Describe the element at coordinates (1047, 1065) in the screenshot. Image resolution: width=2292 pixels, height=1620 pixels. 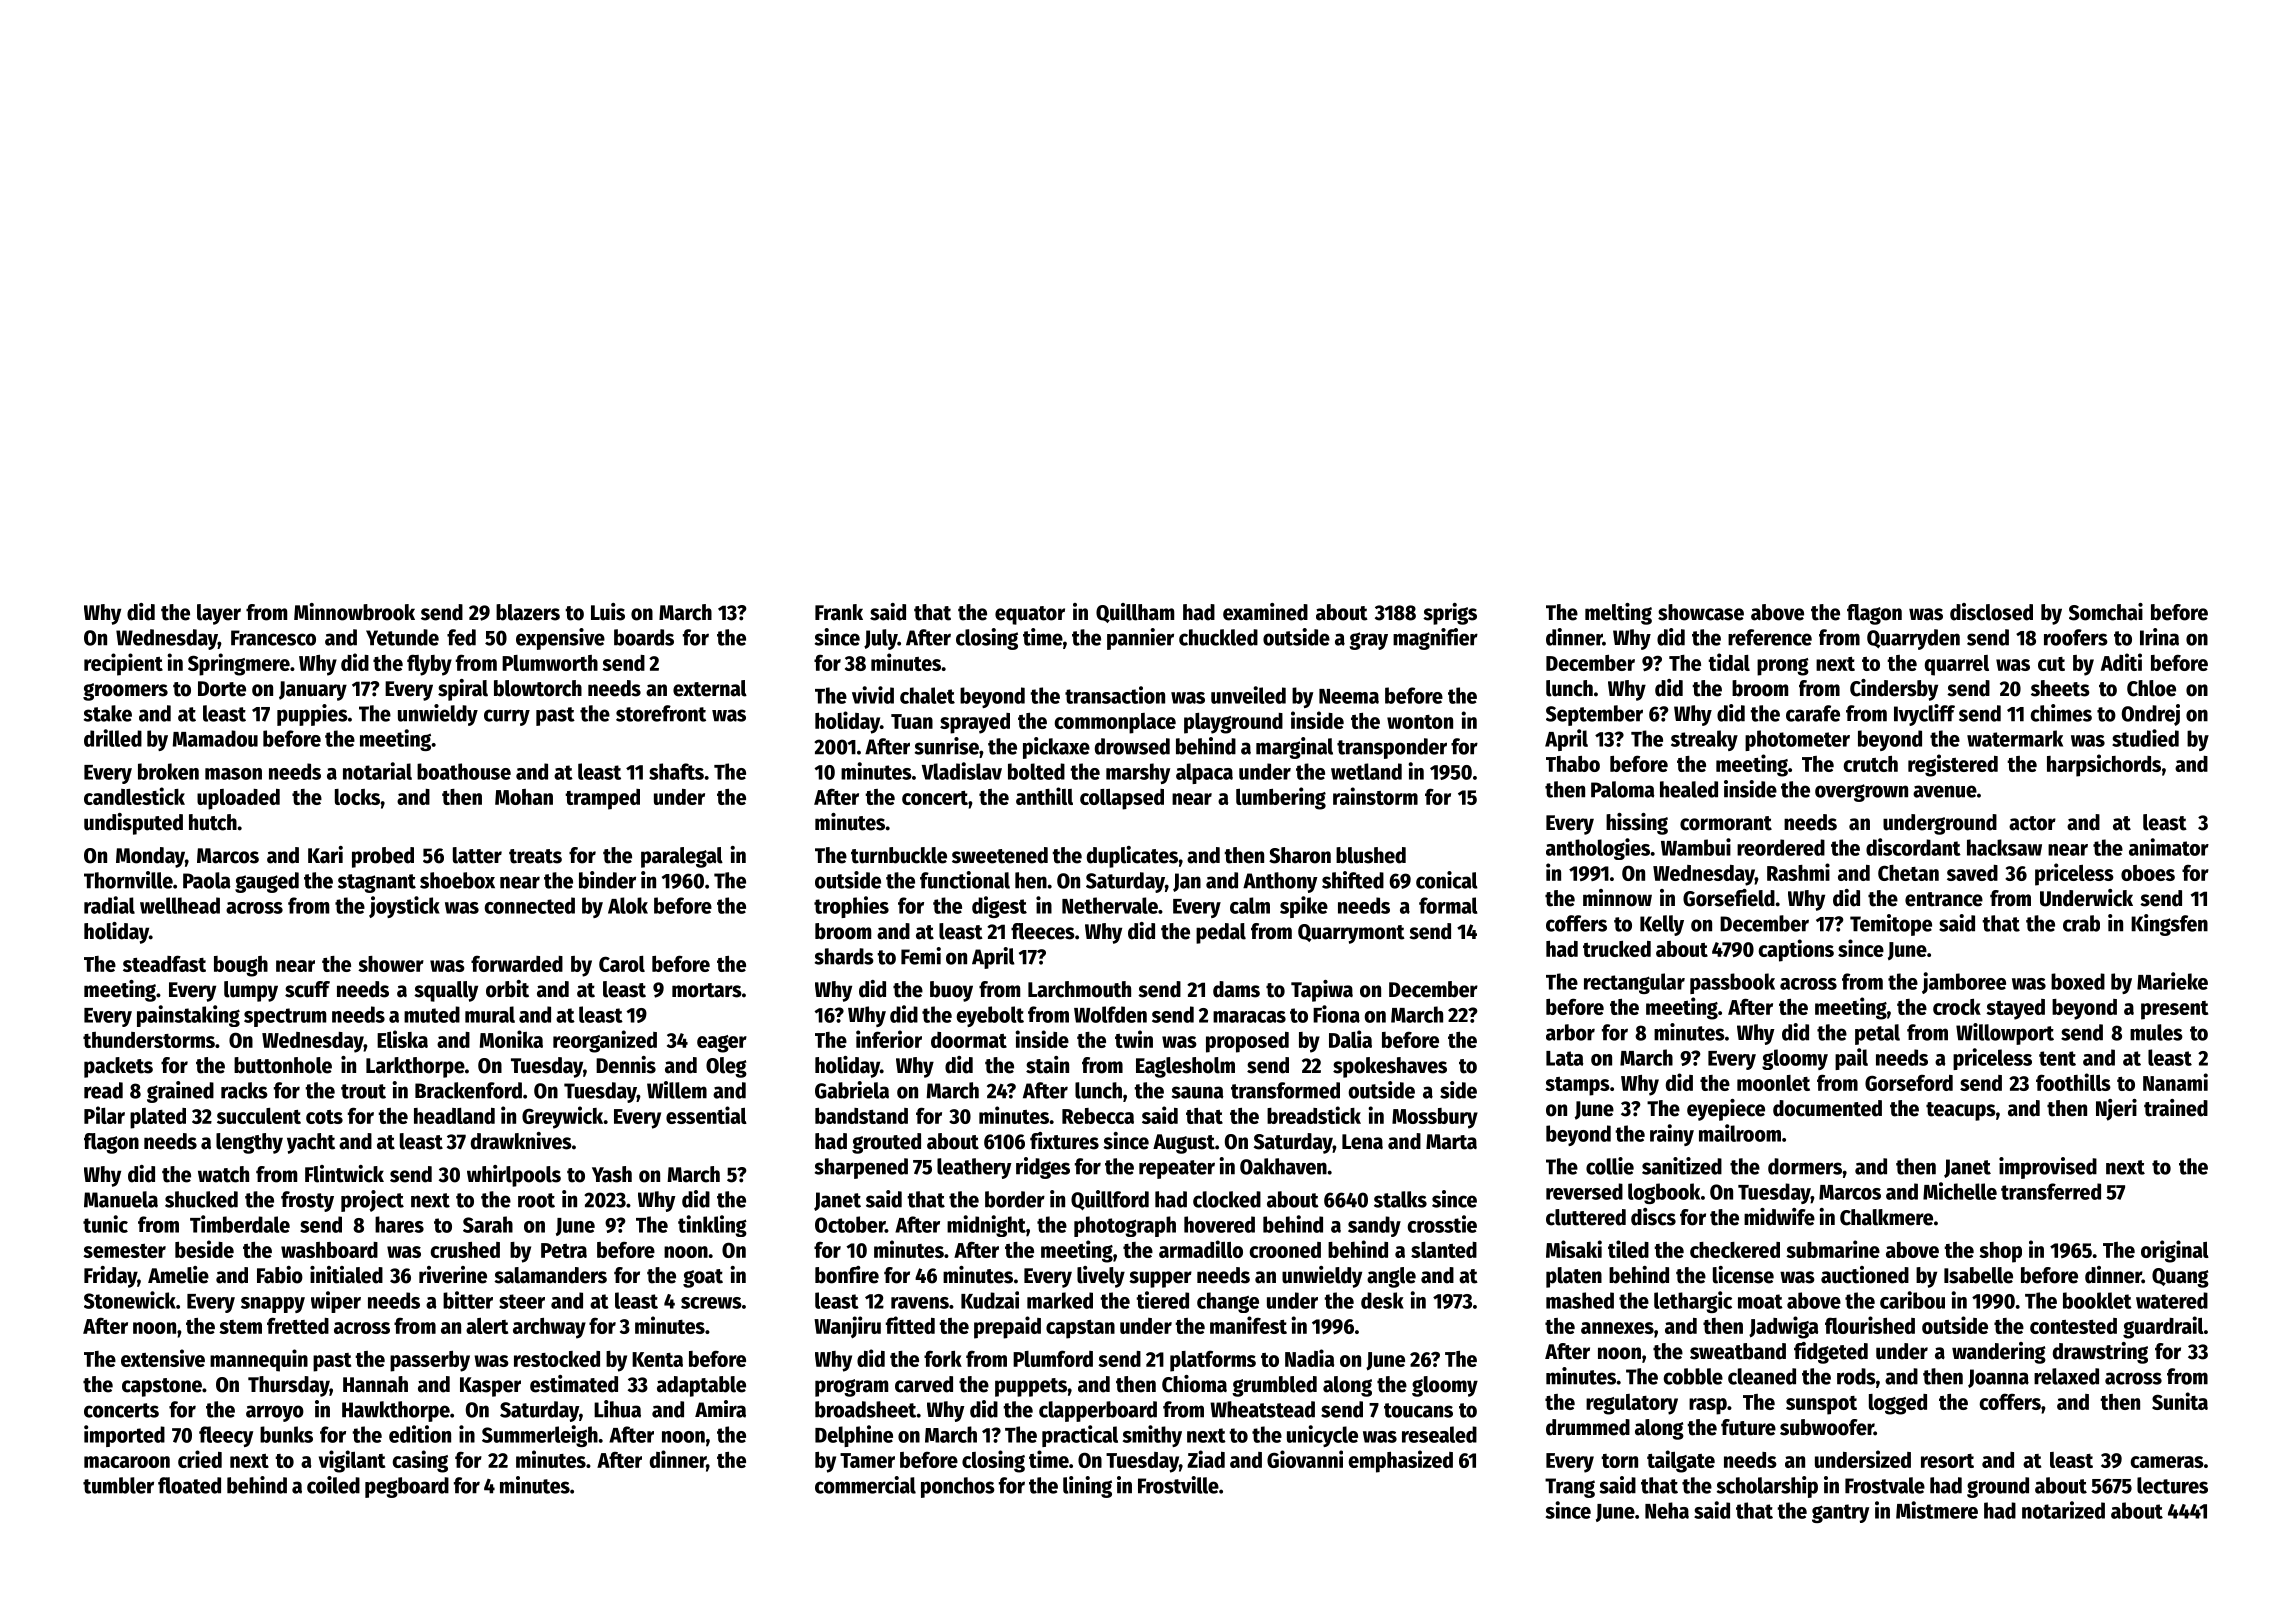
I see `stain` at that location.
